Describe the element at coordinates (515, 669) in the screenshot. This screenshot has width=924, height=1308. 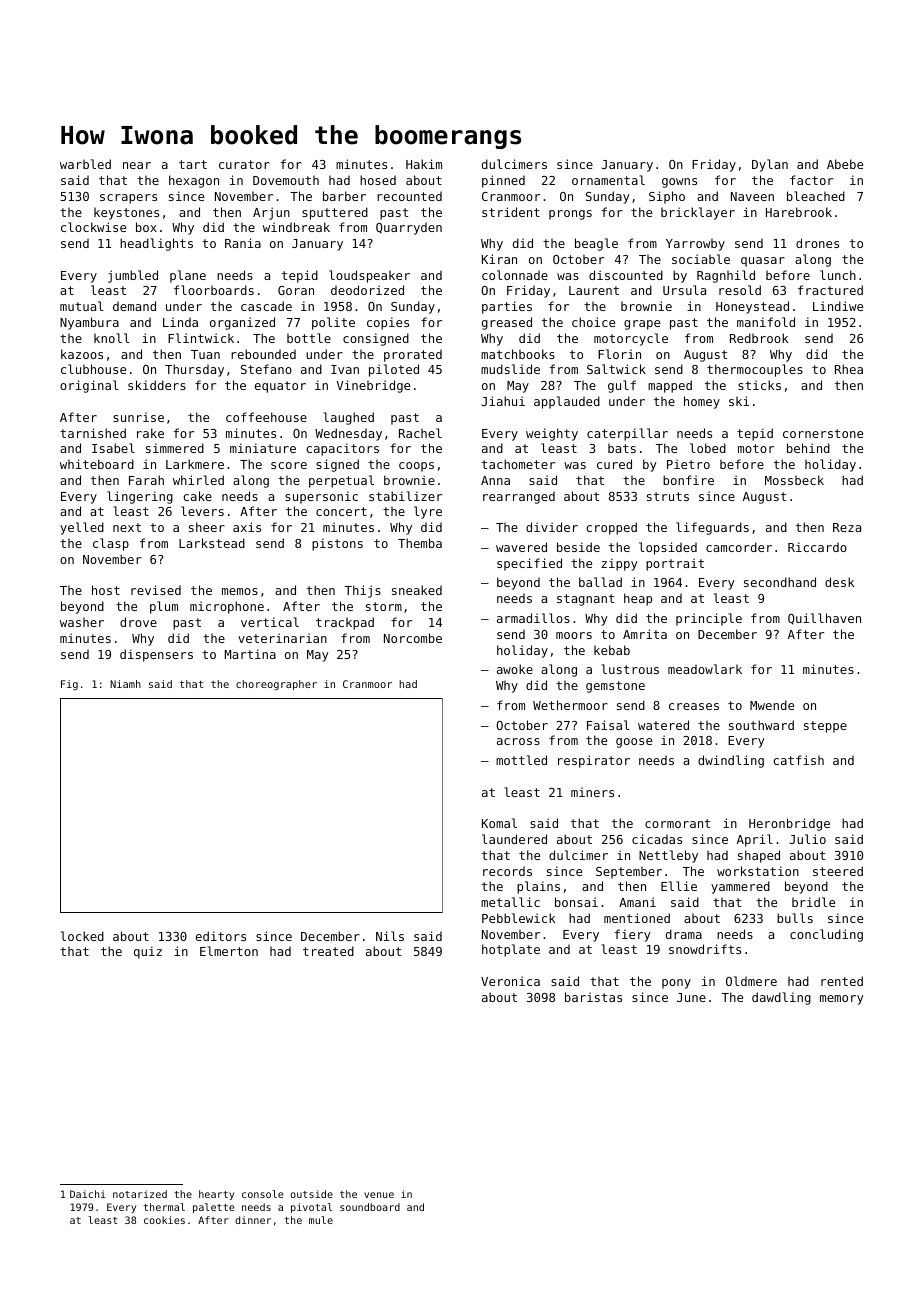
I see `awoke` at that location.
